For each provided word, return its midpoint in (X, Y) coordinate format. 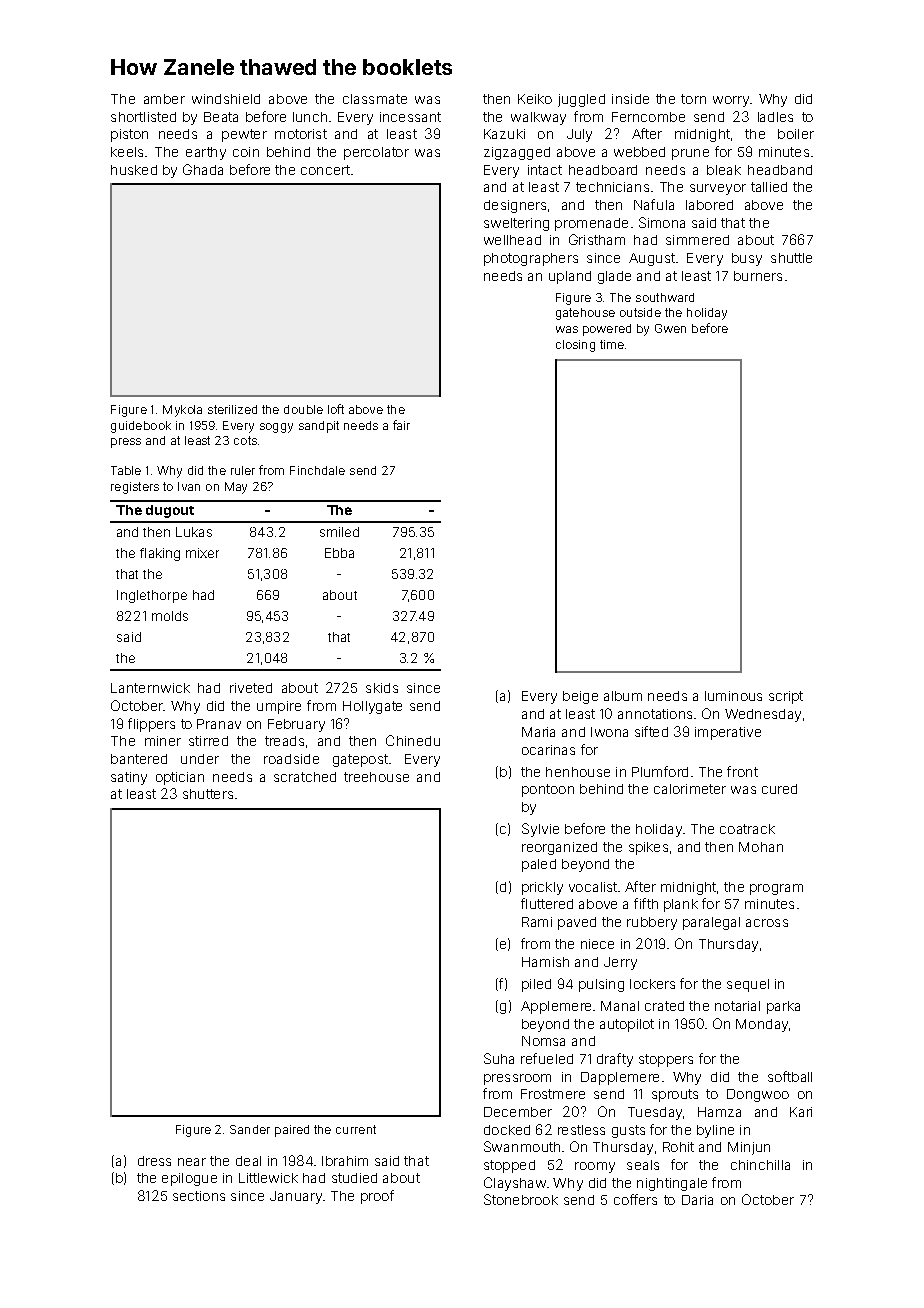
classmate (375, 99)
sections (199, 1196)
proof (377, 1197)
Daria (697, 1200)
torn (693, 99)
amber (164, 99)
